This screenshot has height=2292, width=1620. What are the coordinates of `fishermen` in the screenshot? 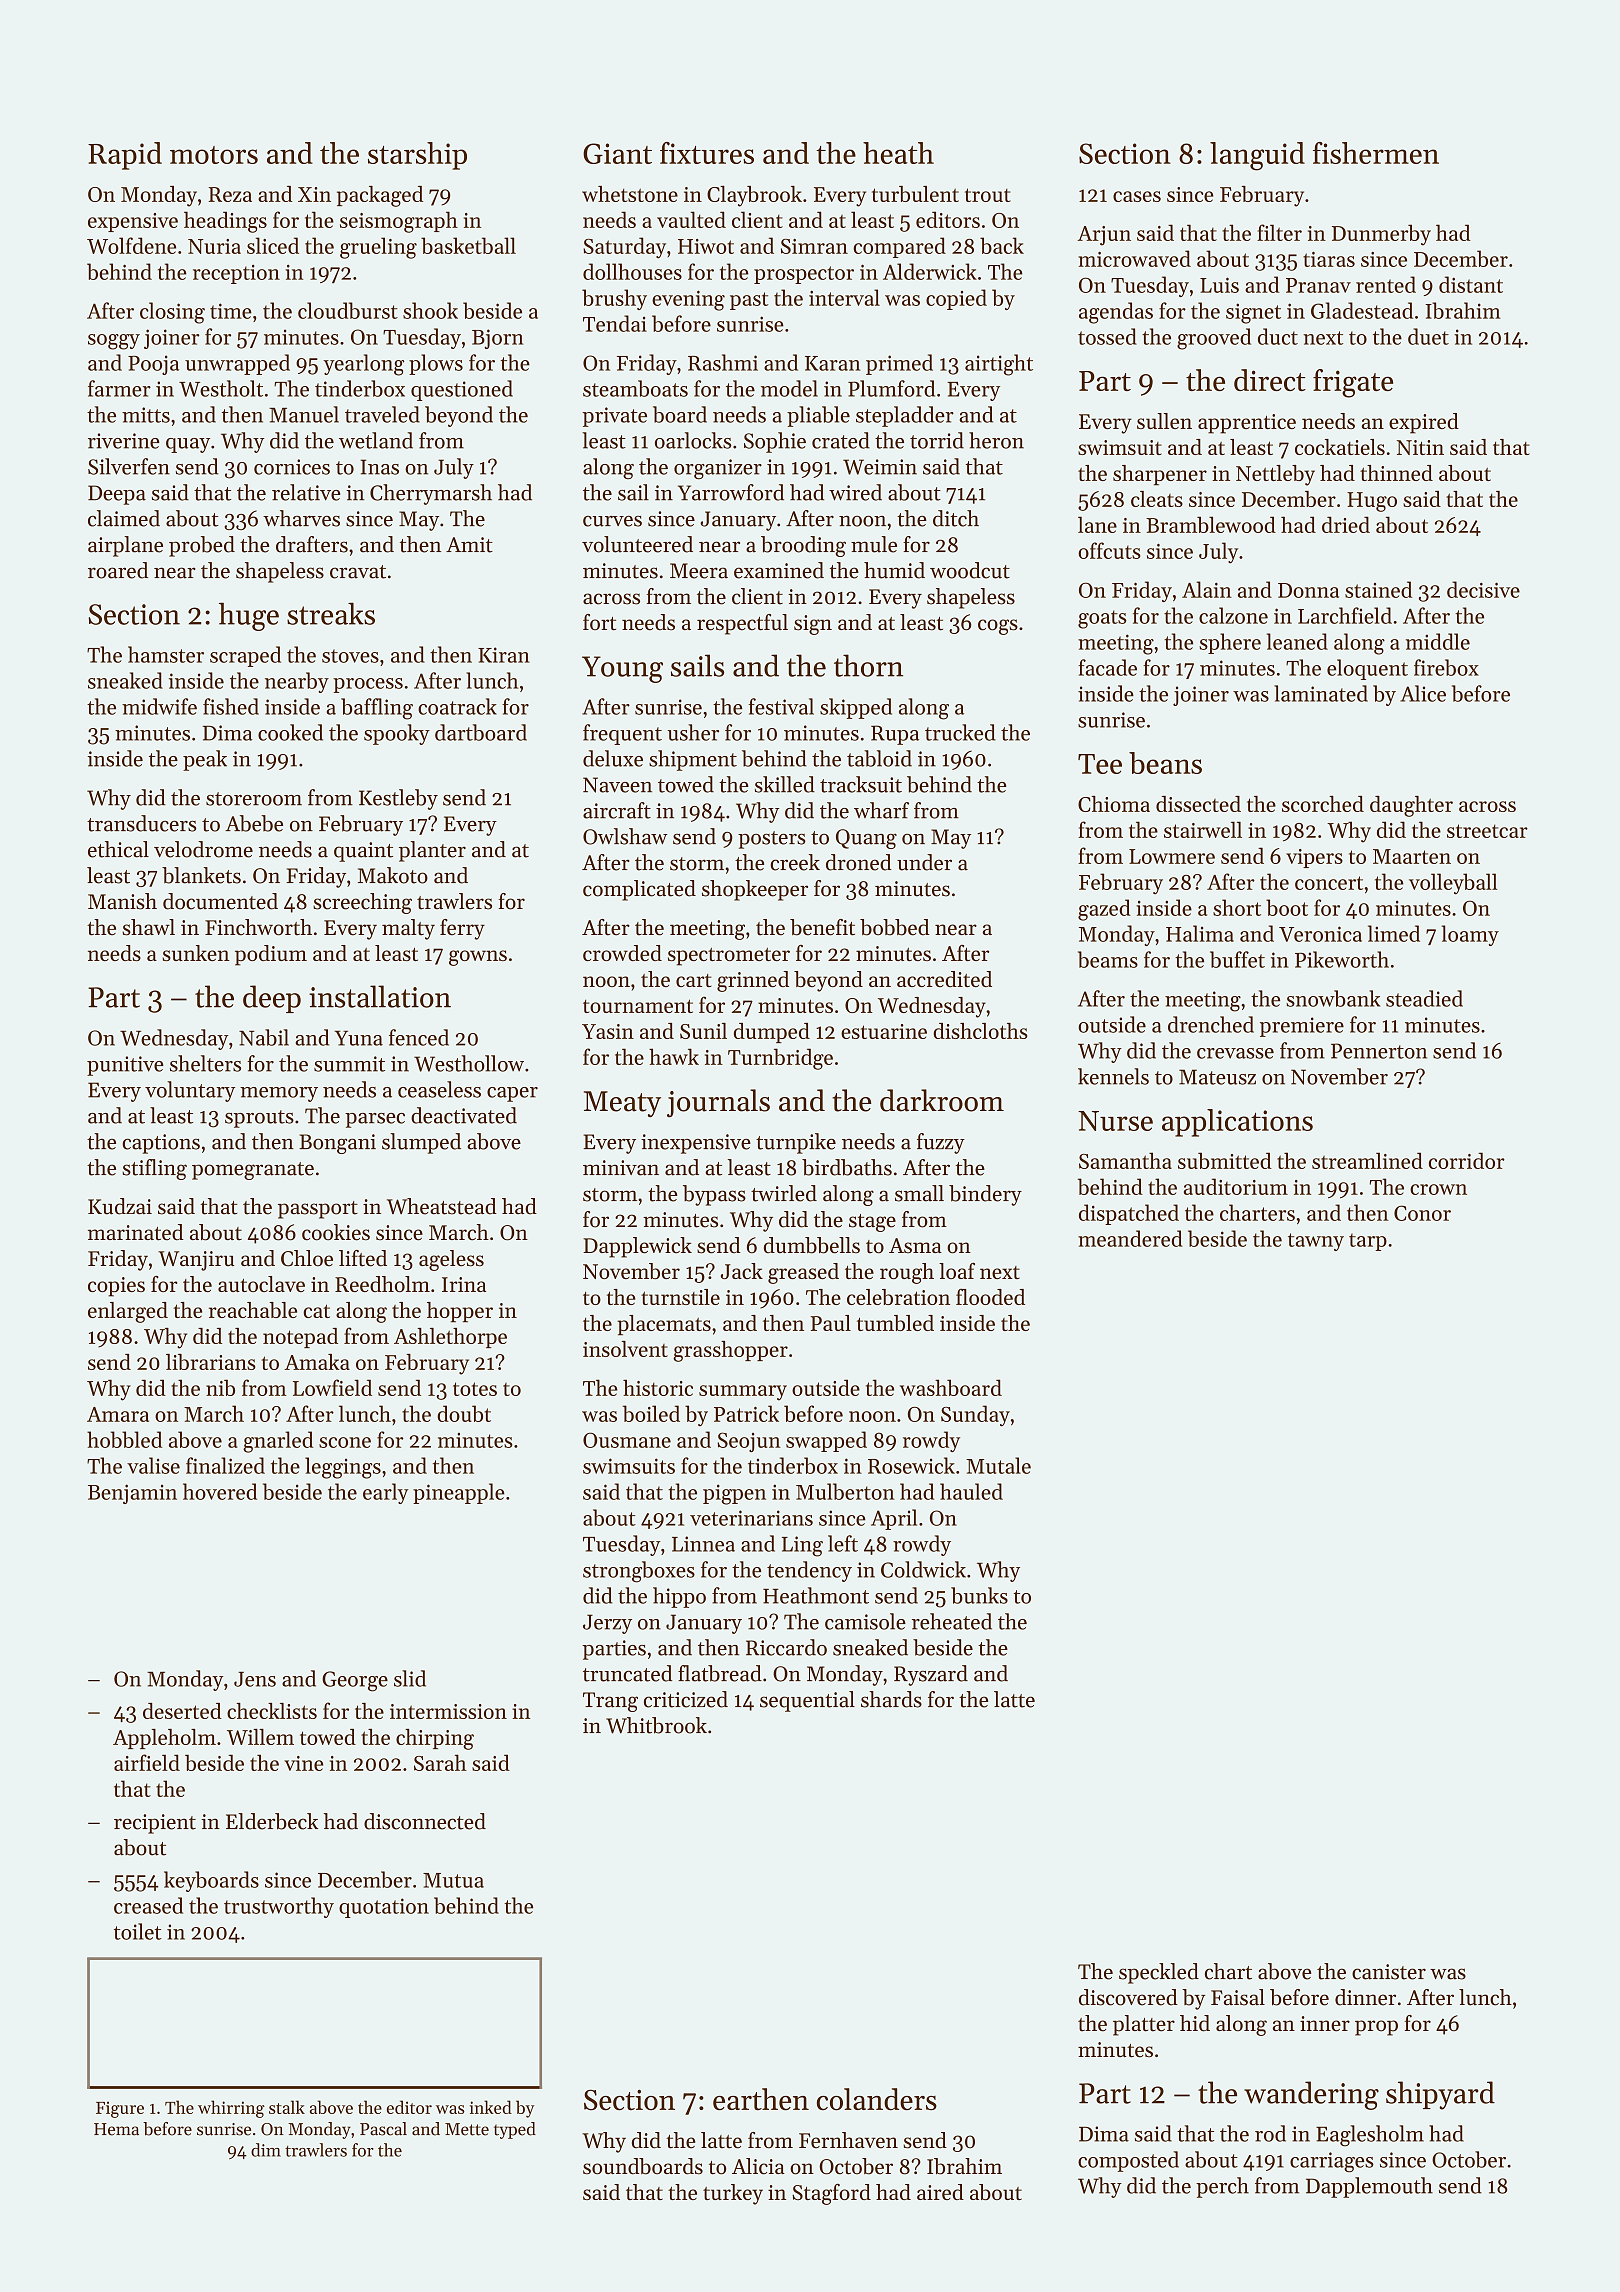 It's located at (1376, 153).
